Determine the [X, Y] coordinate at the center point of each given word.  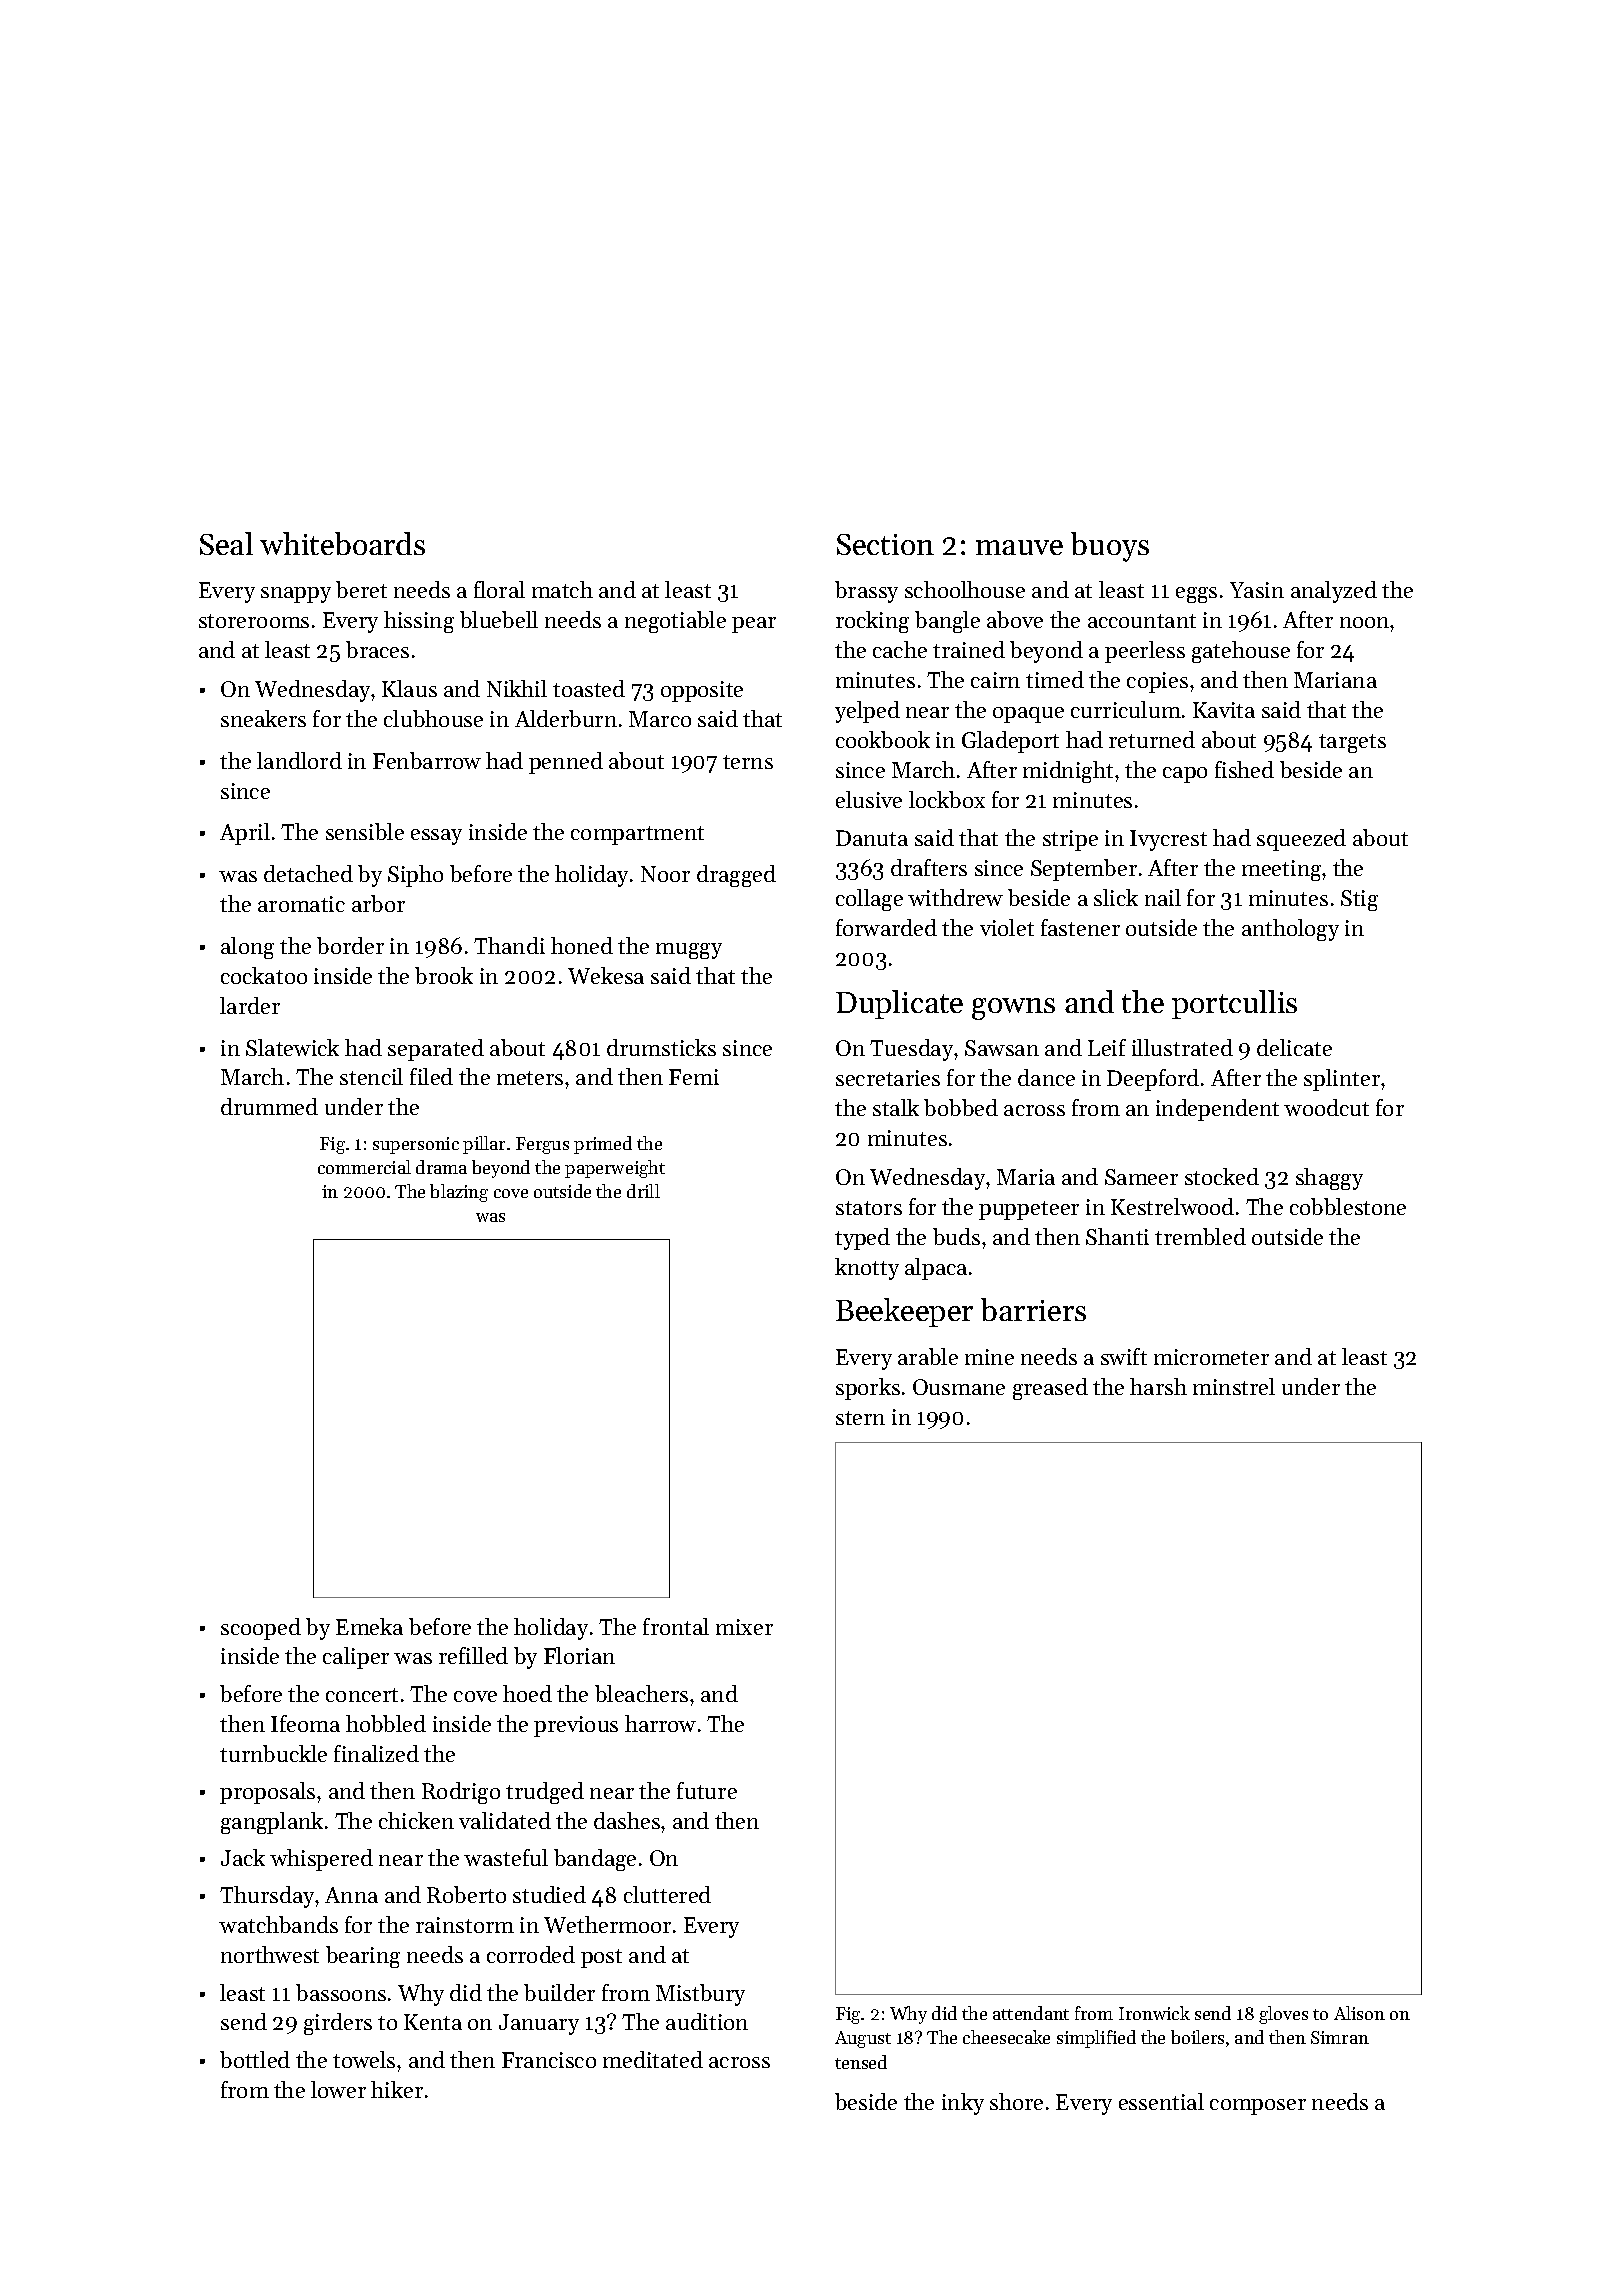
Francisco [549, 2060]
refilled [473, 1655]
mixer [744, 1627]
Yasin [1257, 590]
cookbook [883, 739]
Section [885, 544]
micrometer [1211, 1357]
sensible [365, 831]
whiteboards [342, 543]
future [707, 1790]
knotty [867, 1269]
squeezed [1301, 840]
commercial [364, 1167]
